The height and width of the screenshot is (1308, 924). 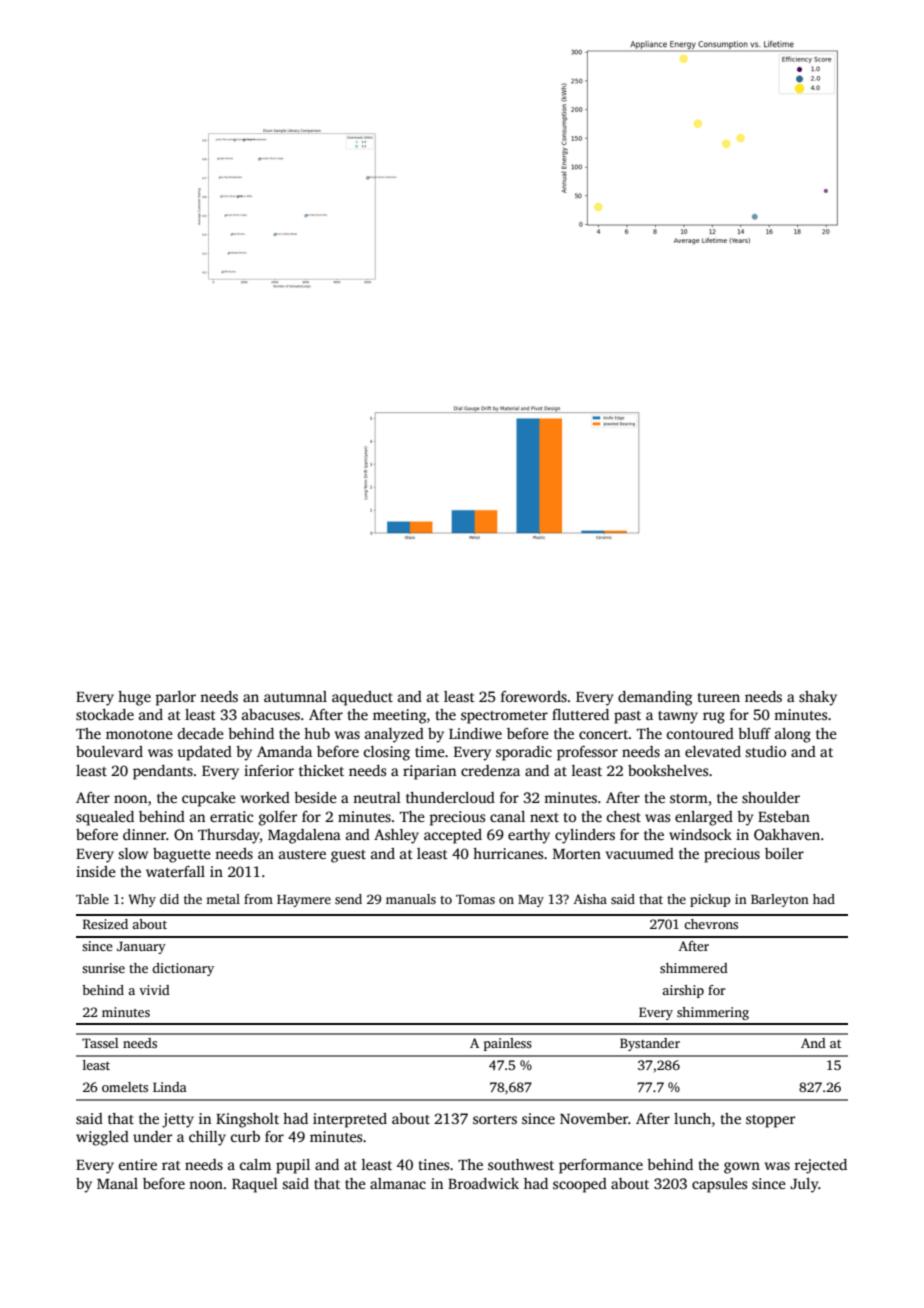 I want to click on interpreted, so click(x=350, y=1120).
